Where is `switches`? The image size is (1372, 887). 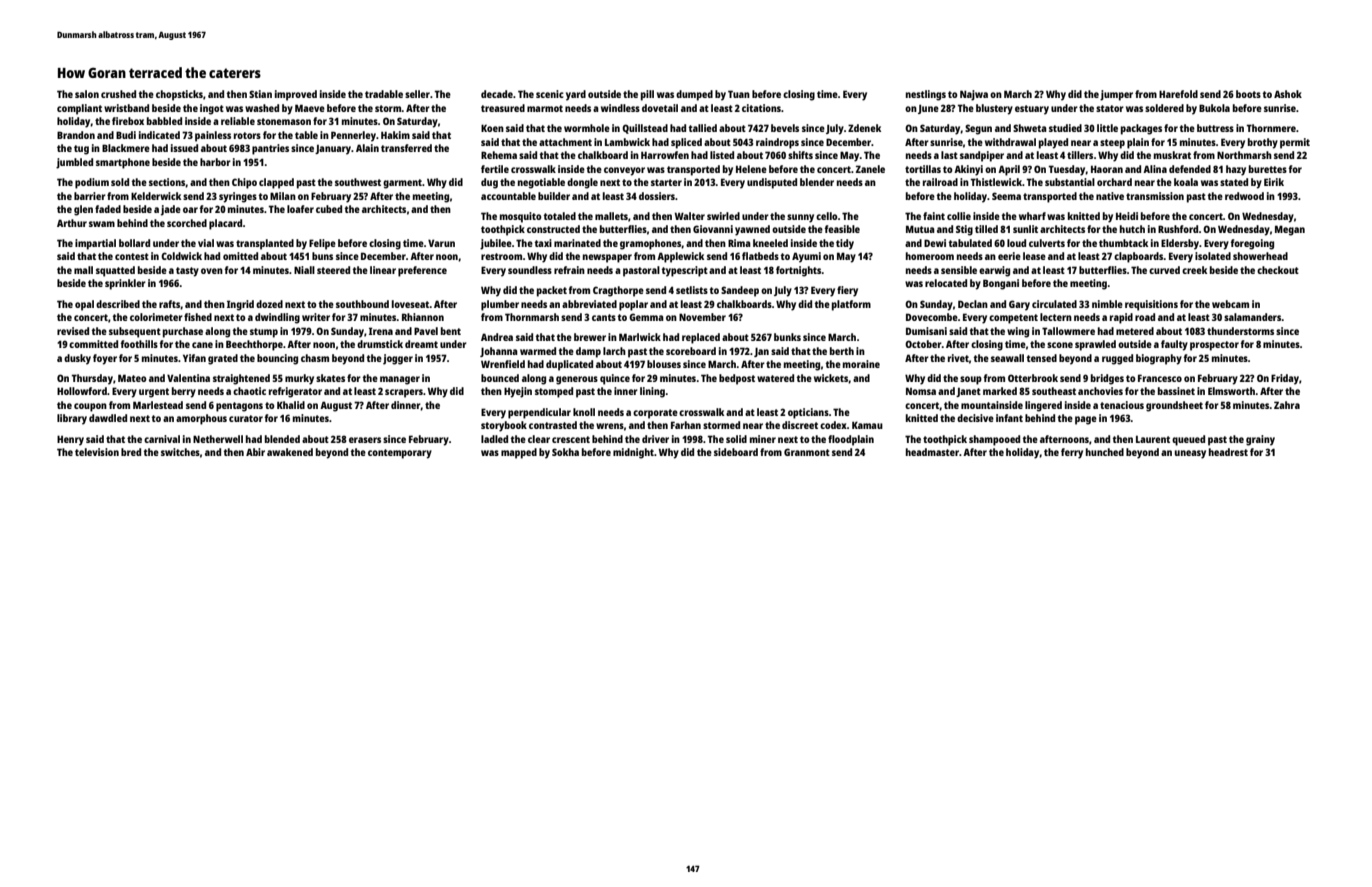 switches is located at coordinates (180, 452).
